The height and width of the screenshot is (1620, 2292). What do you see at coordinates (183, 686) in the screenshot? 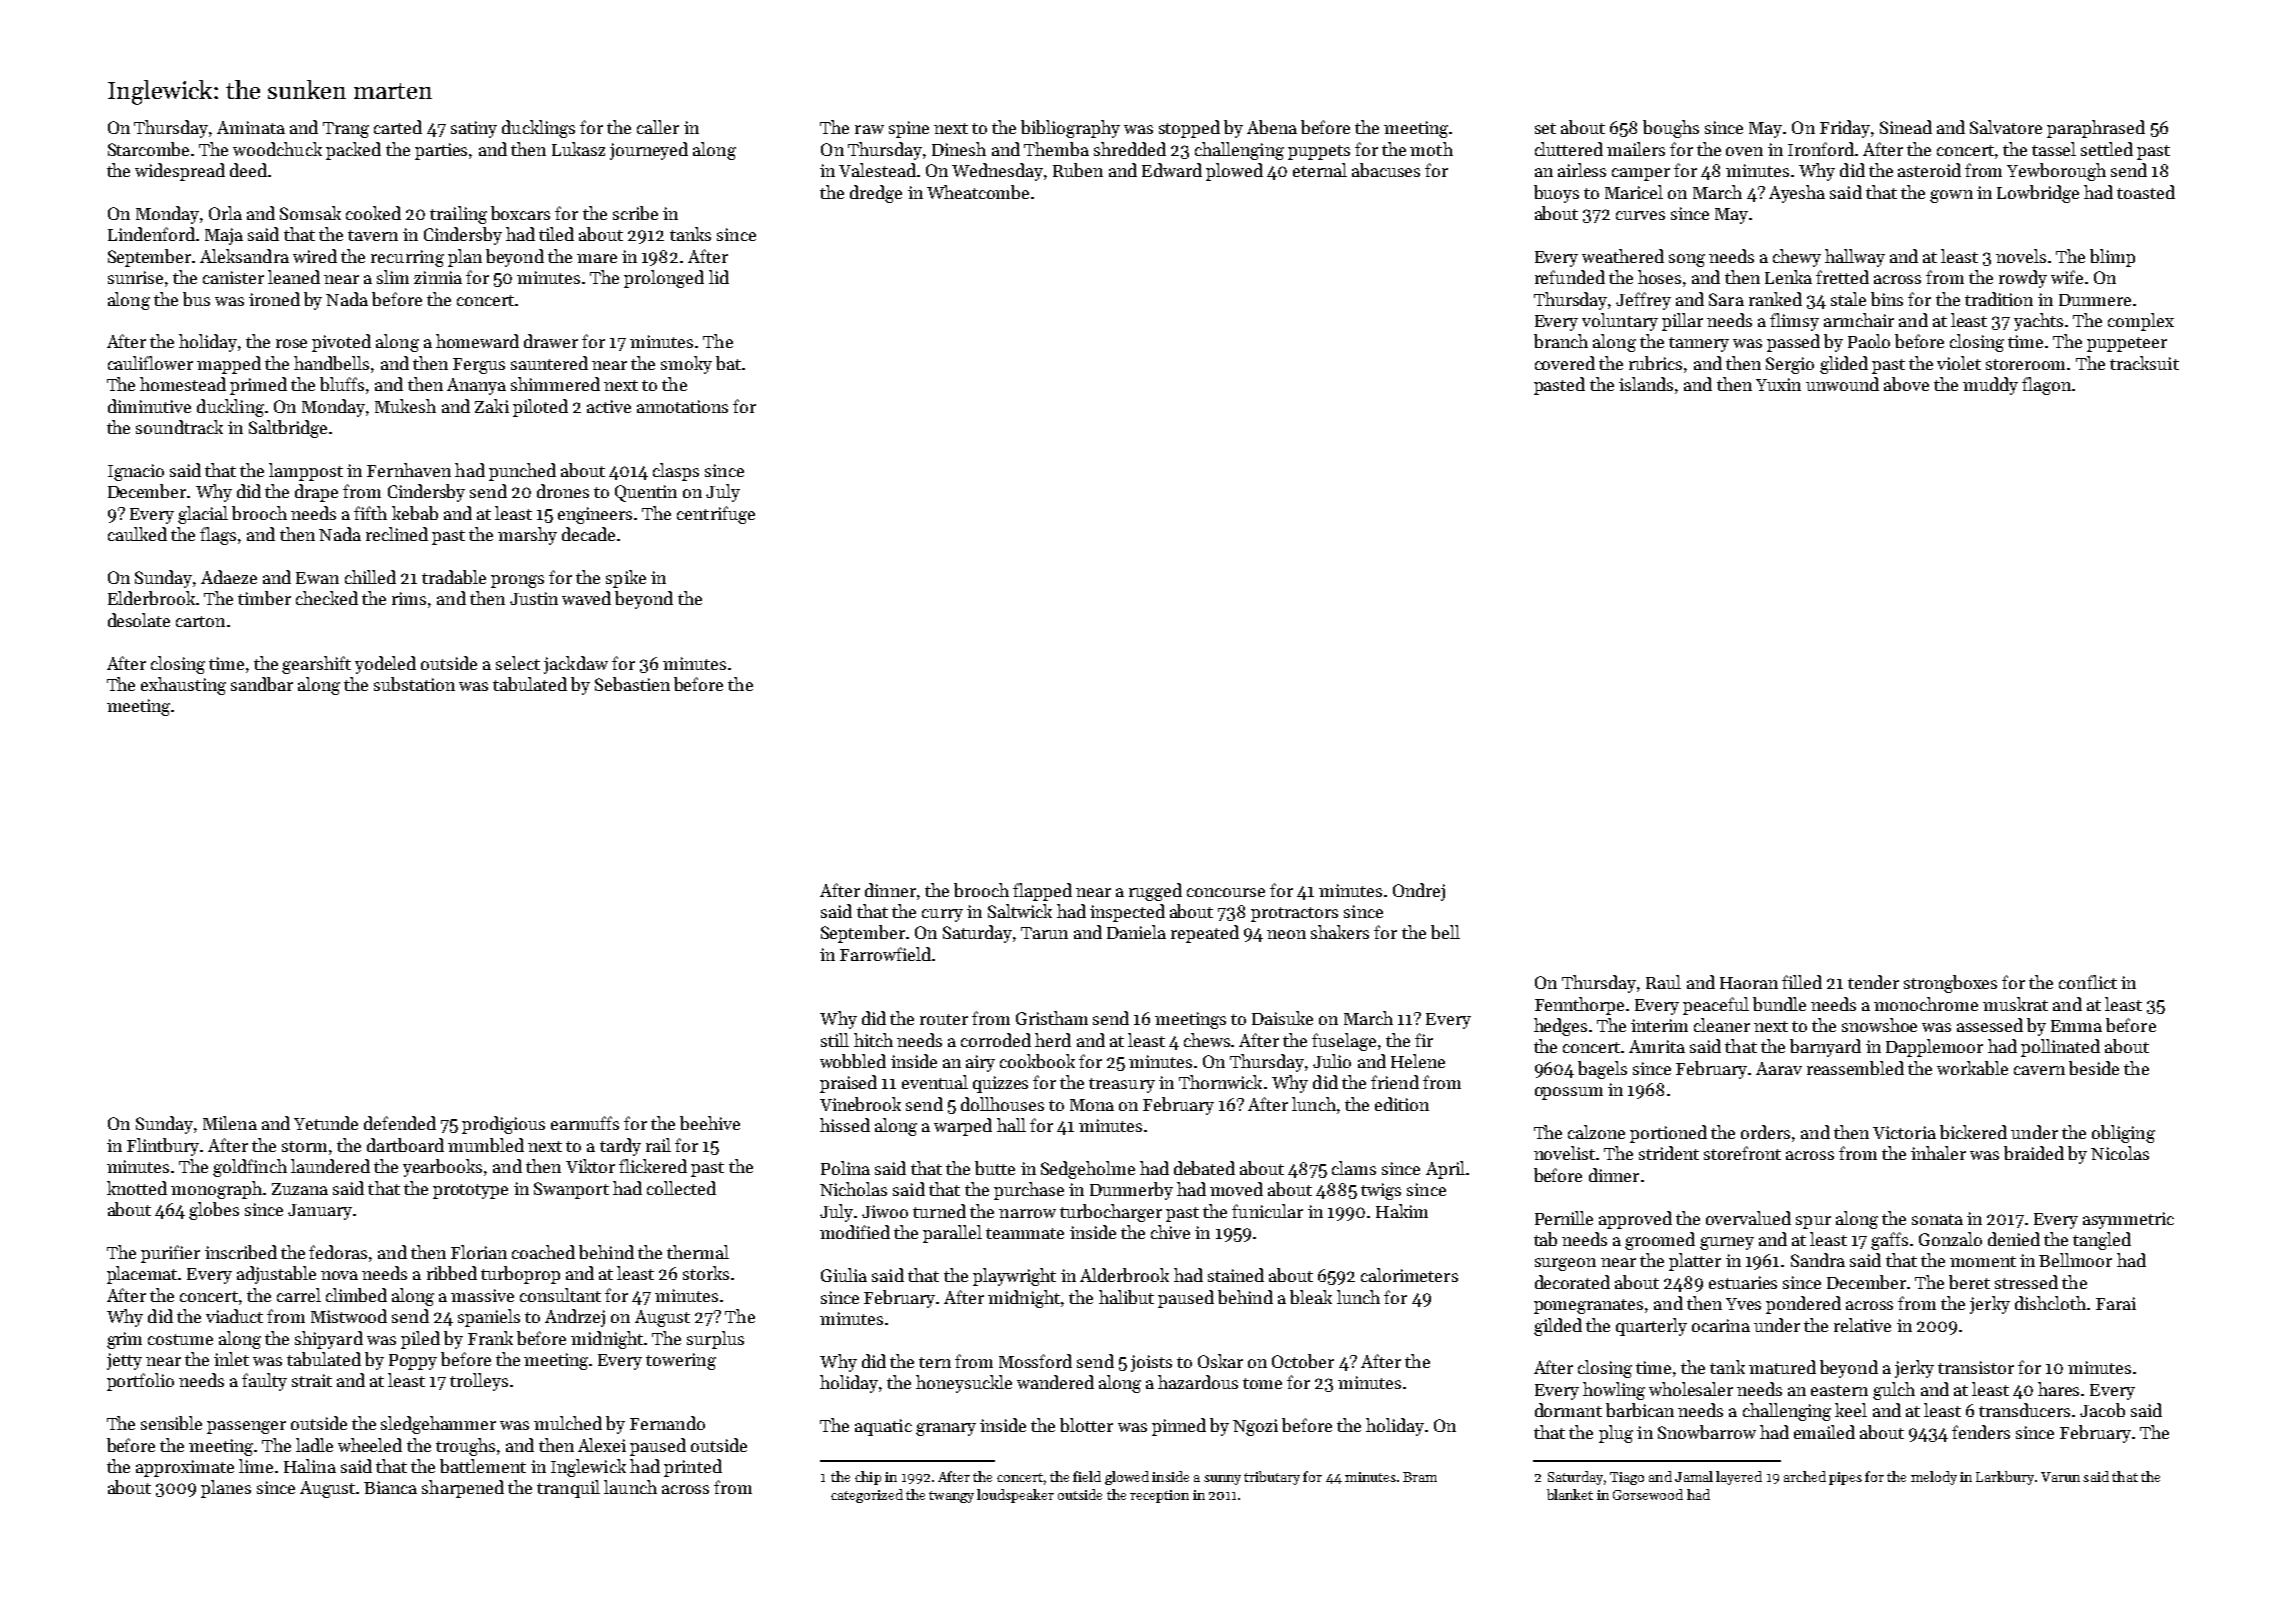
I see `exhausting` at bounding box center [183, 686].
